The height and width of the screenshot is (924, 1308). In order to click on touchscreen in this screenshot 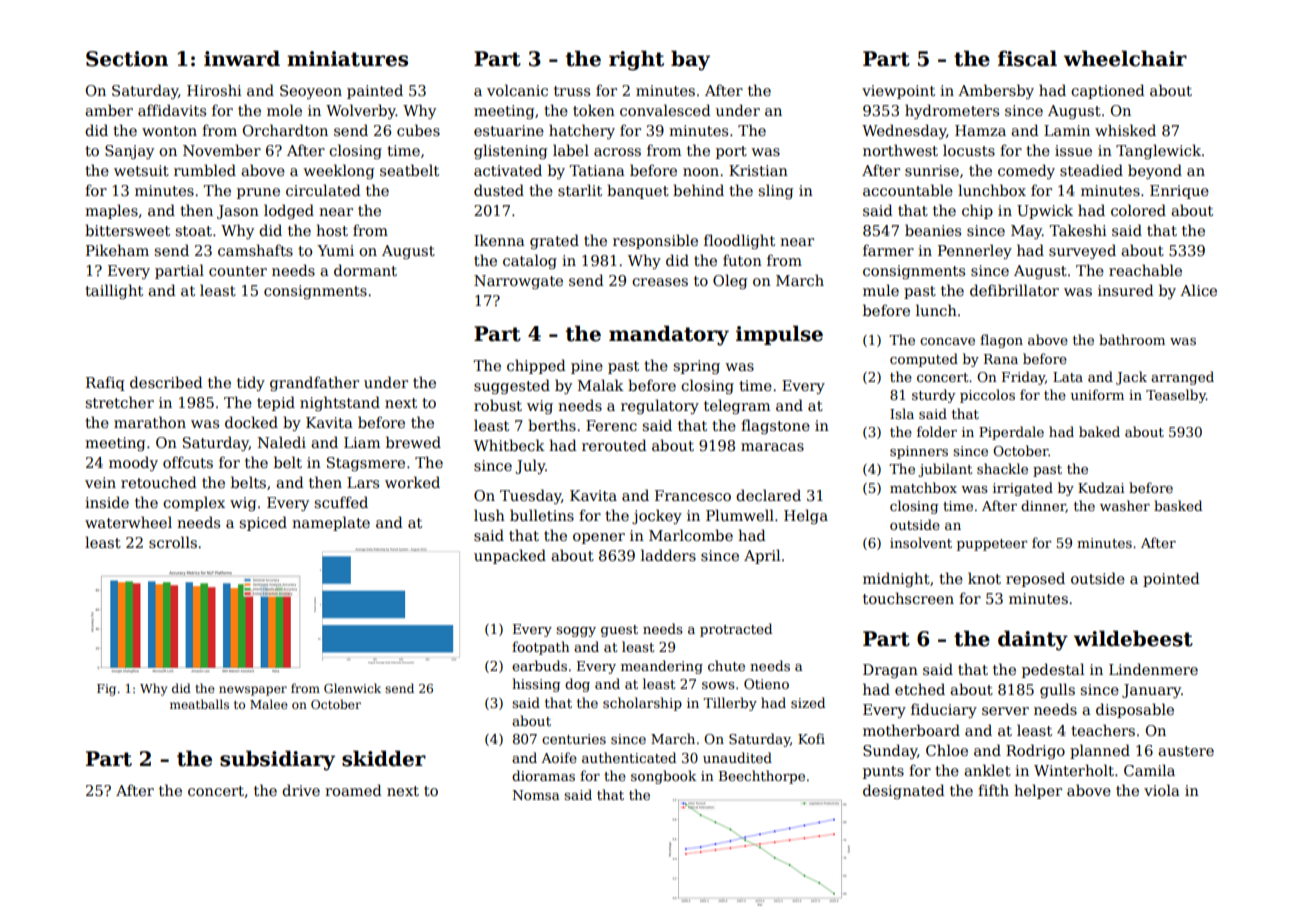, I will do `click(908, 598)`.
